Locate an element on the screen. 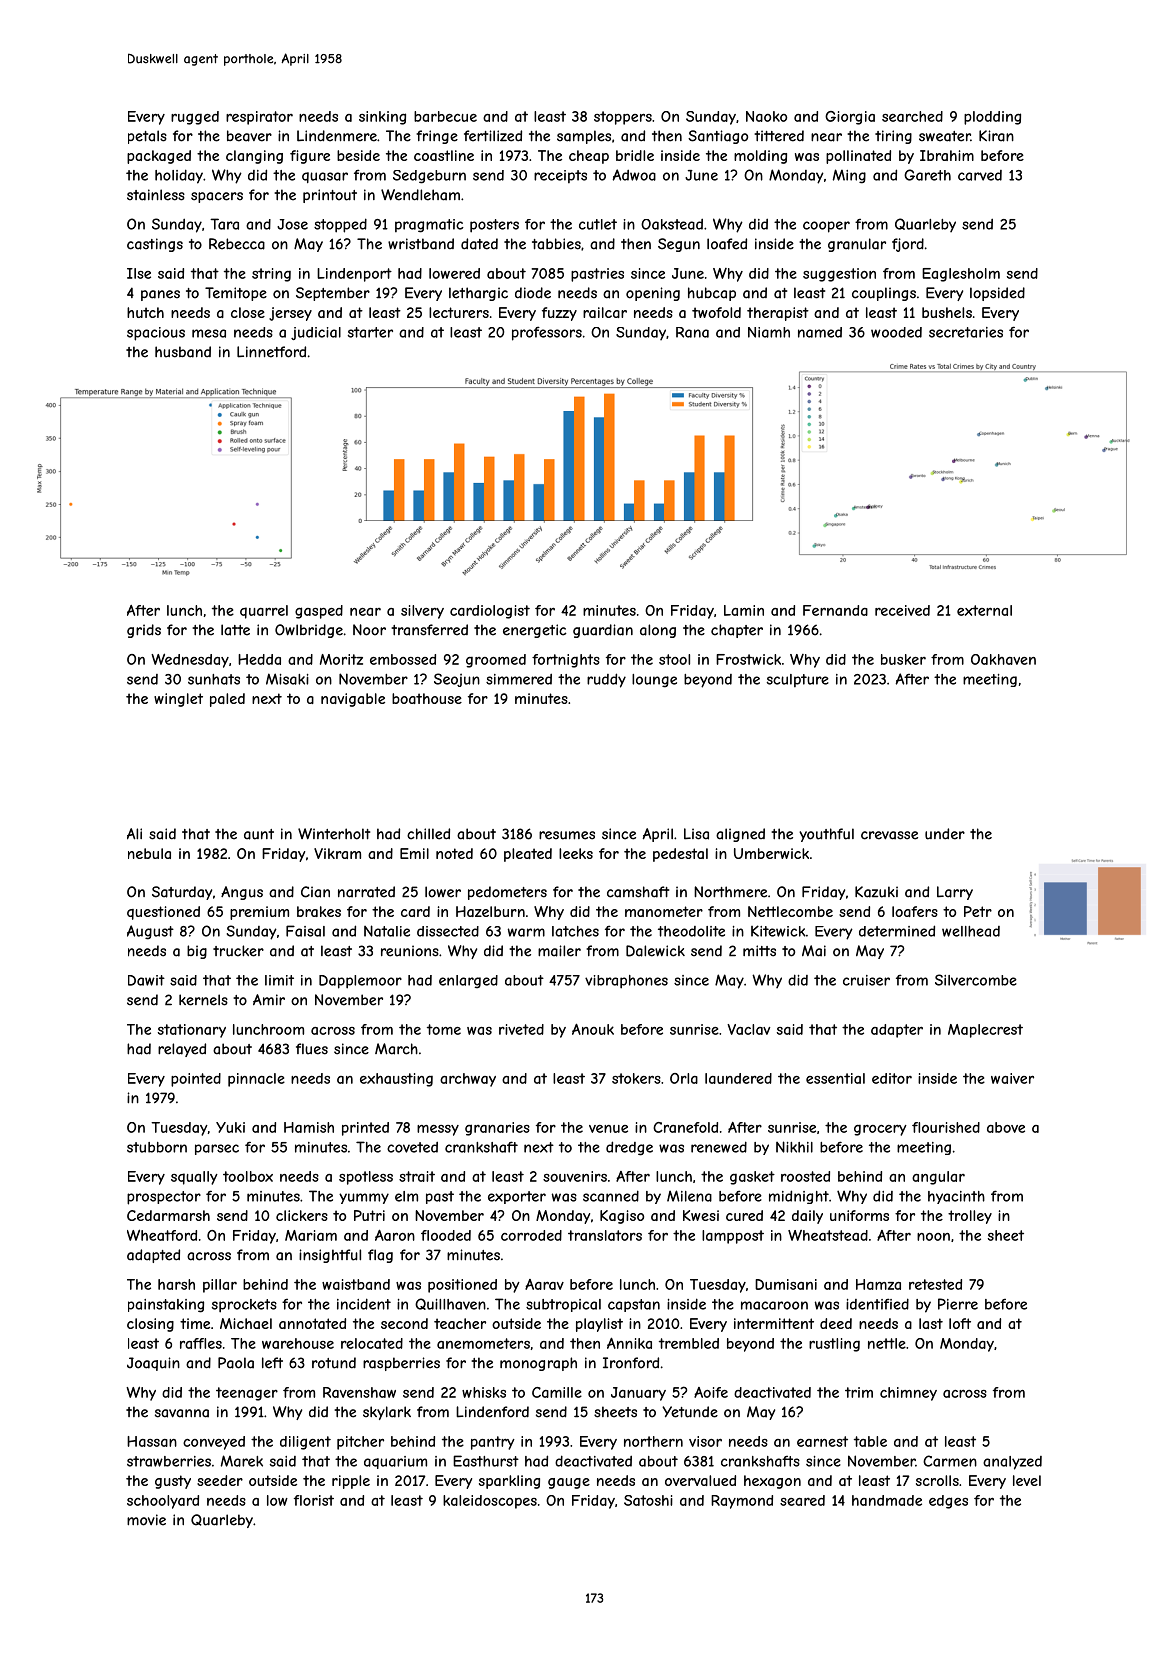 This screenshot has height=1655, width=1170. respirator is located at coordinates (259, 118).
